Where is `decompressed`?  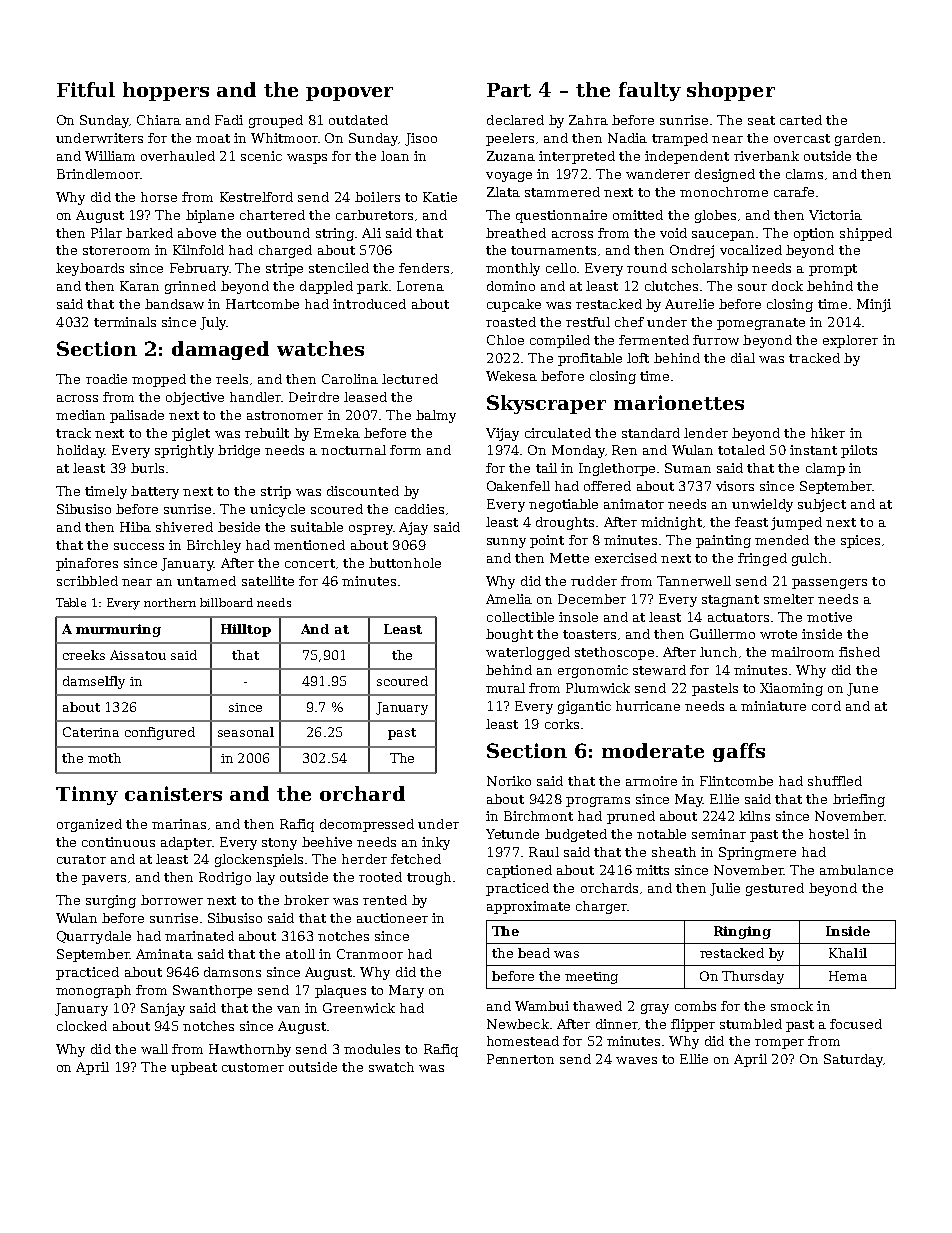
decompressed is located at coordinates (367, 825).
